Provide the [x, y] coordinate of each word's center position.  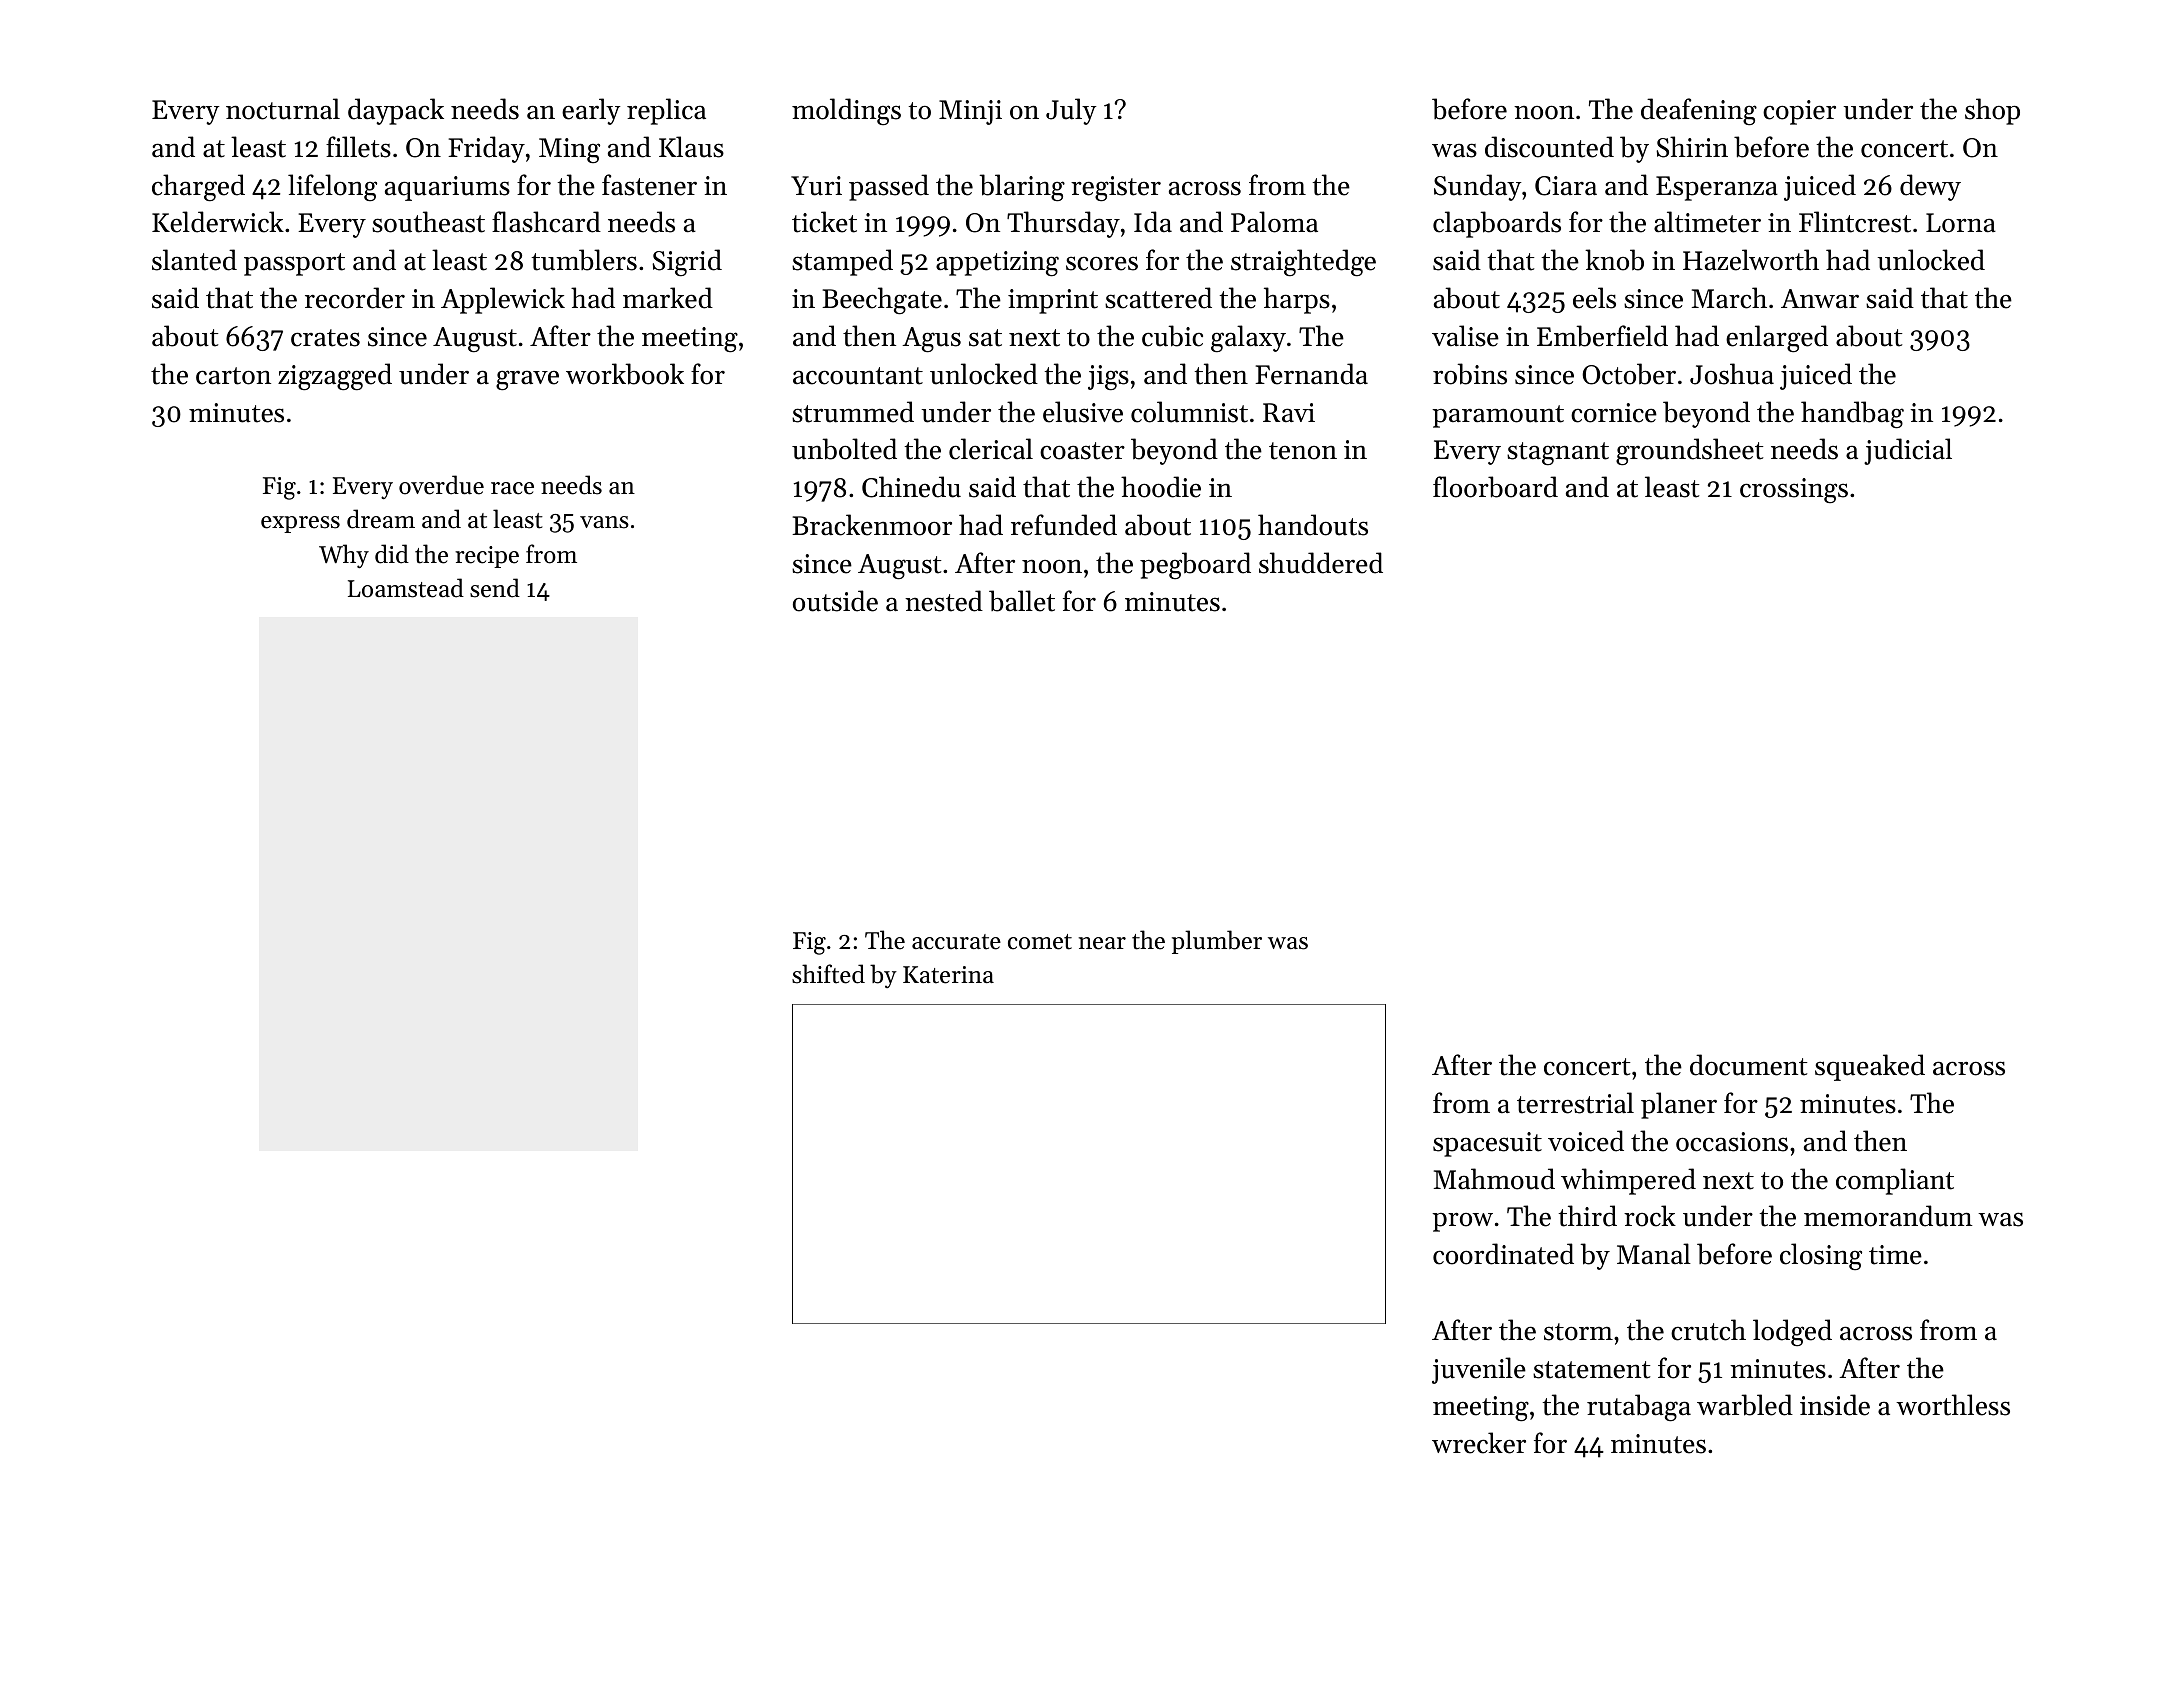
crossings [1794, 490]
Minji [970, 112]
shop [1992, 111]
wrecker [1479, 1443]
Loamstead [406, 588]
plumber [1217, 942]
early [591, 111]
